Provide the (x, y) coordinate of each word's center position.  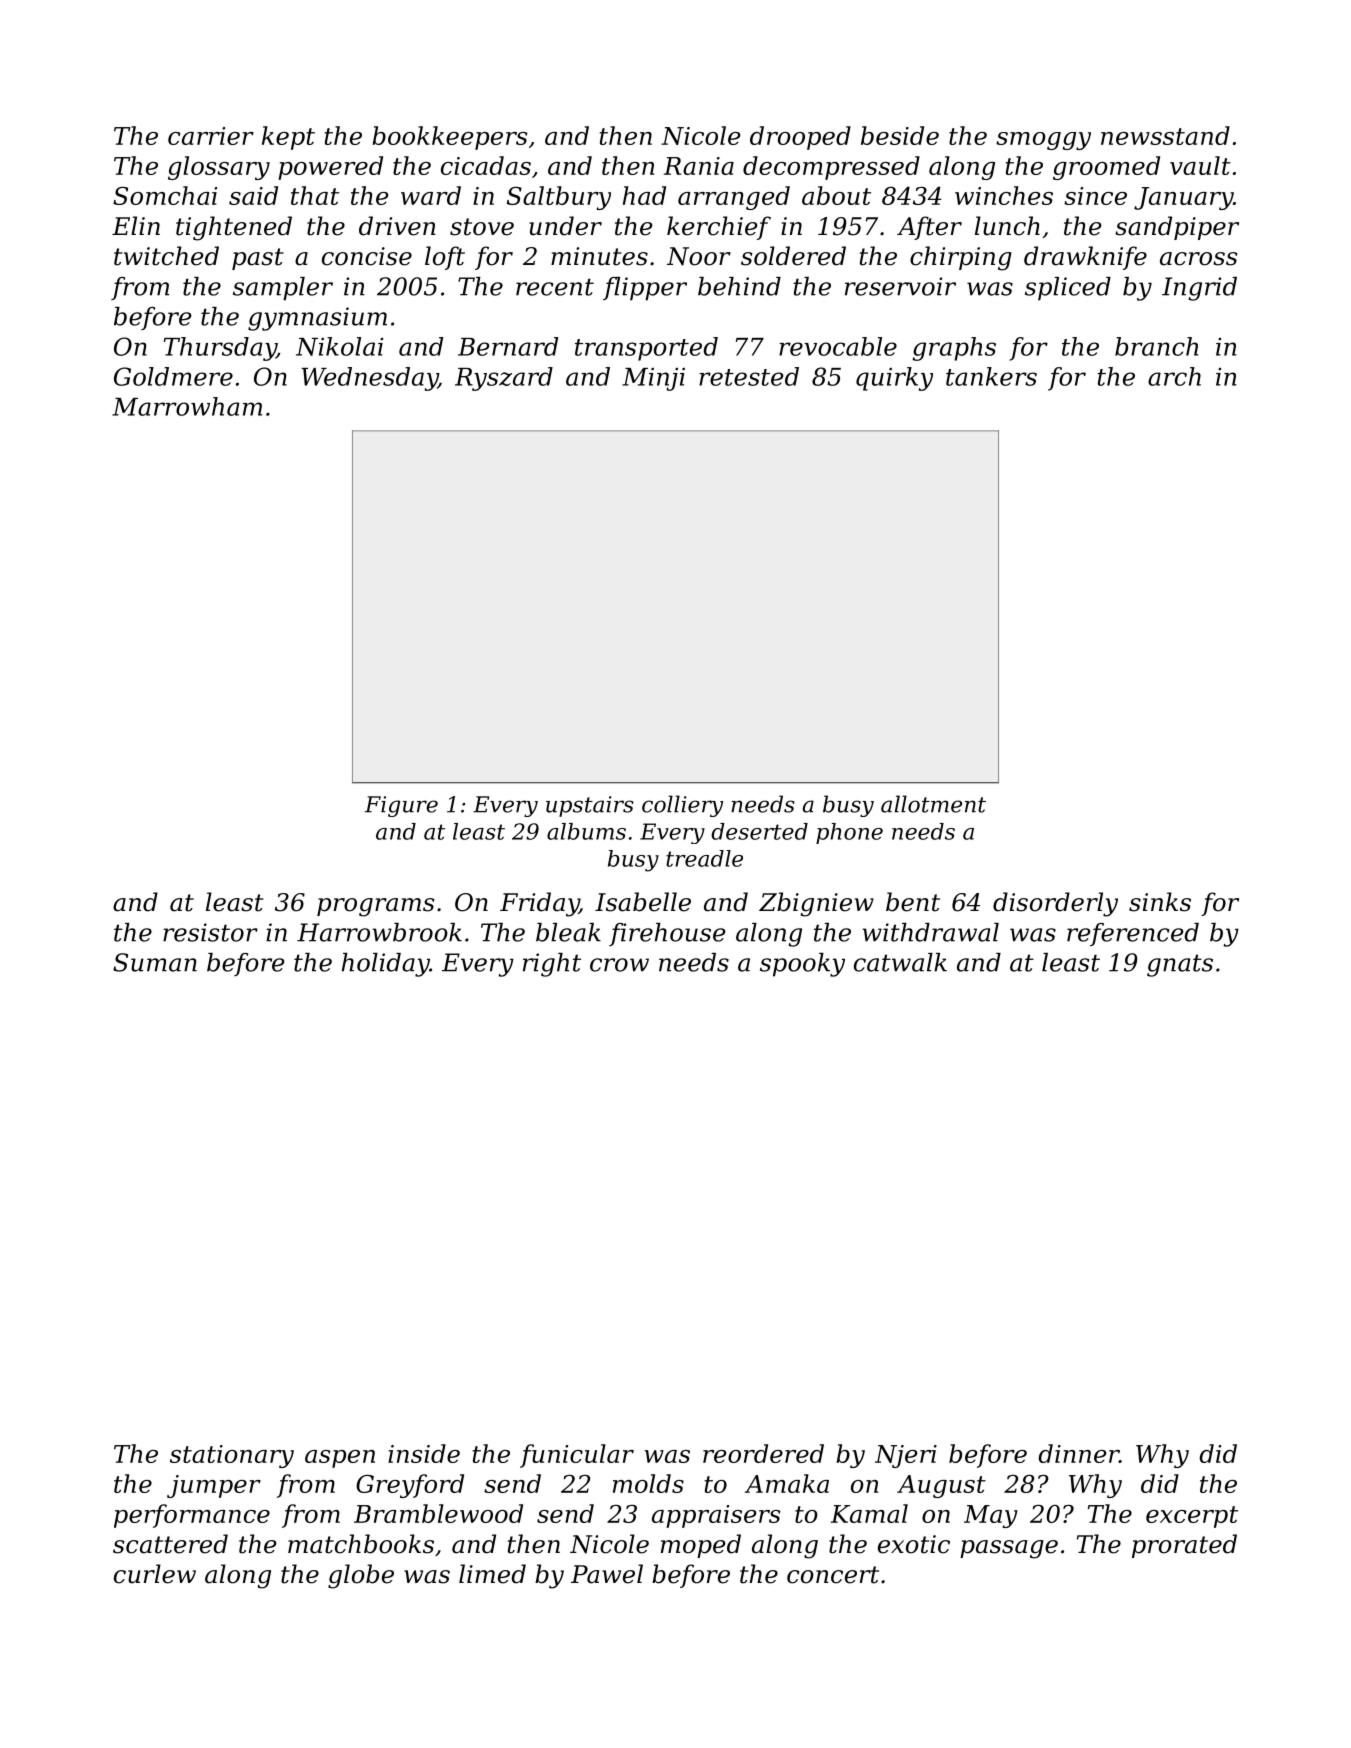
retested (749, 376)
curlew (155, 1574)
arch (1174, 376)
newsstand (1165, 135)
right (552, 965)
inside (424, 1453)
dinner (1079, 1453)
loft (445, 258)
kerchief (719, 228)
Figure (401, 806)
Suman (155, 962)
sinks (1160, 902)
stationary (232, 1456)
